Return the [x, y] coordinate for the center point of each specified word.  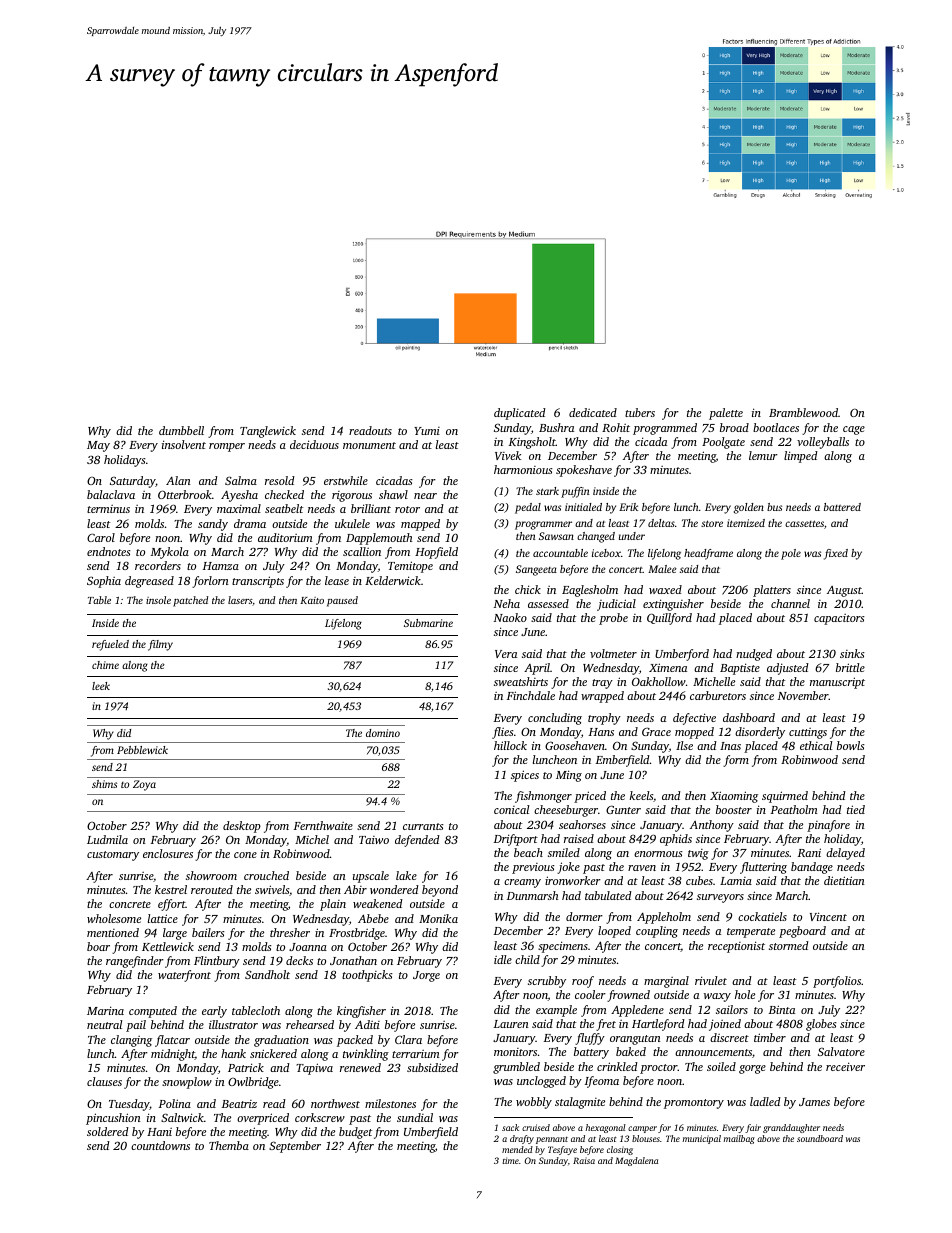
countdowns [160, 1145]
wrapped [602, 697]
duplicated [520, 414]
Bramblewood [803, 412]
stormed [789, 945]
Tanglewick [268, 432]
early [214, 1012]
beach [528, 852]
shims [104, 784]
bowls [851, 745]
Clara [408, 1039]
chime [105, 665]
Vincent [828, 916]
